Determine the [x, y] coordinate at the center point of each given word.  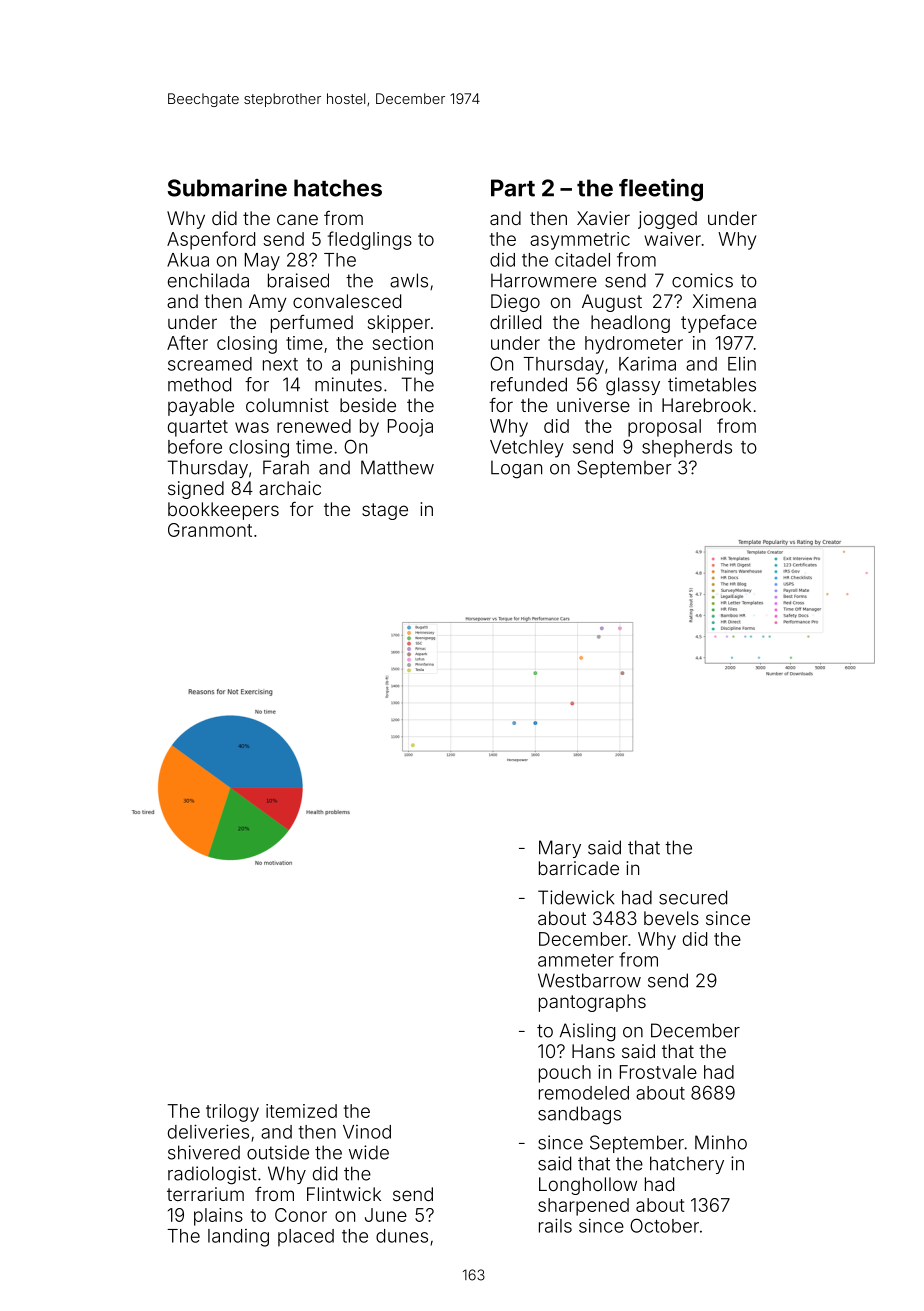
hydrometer [634, 345]
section [402, 343]
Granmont [210, 530]
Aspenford [211, 240]
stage [385, 511]
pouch [565, 1074]
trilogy [232, 1113]
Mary [560, 849]
